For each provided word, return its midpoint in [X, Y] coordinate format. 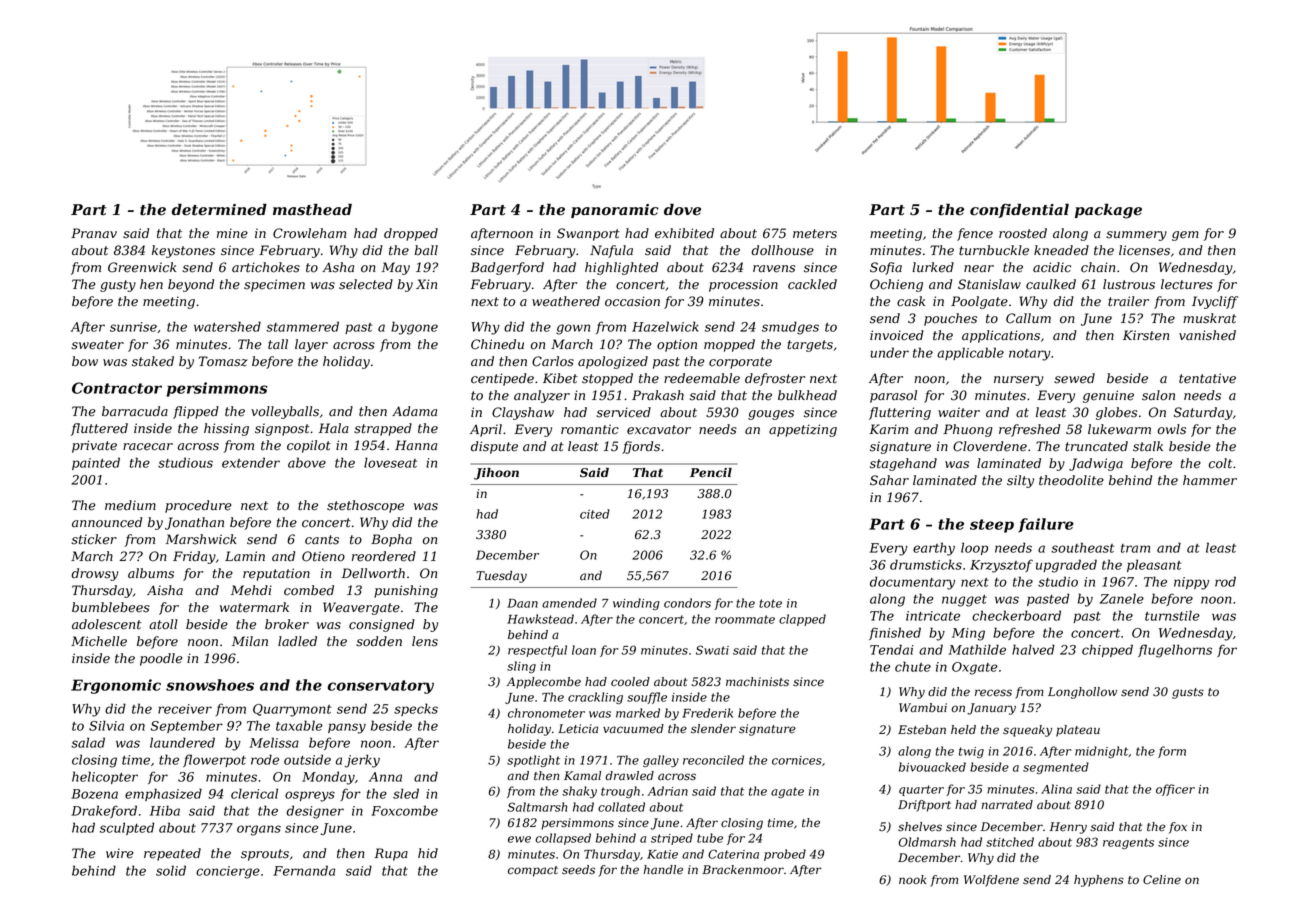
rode [265, 759]
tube [710, 838]
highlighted [621, 268]
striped [672, 839]
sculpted [127, 828]
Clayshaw [523, 413]
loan [584, 650]
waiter [959, 412]
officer [1175, 790]
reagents [1128, 843]
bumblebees [111, 607]
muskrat [1209, 318]
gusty [118, 286]
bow [85, 361]
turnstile [1172, 615]
